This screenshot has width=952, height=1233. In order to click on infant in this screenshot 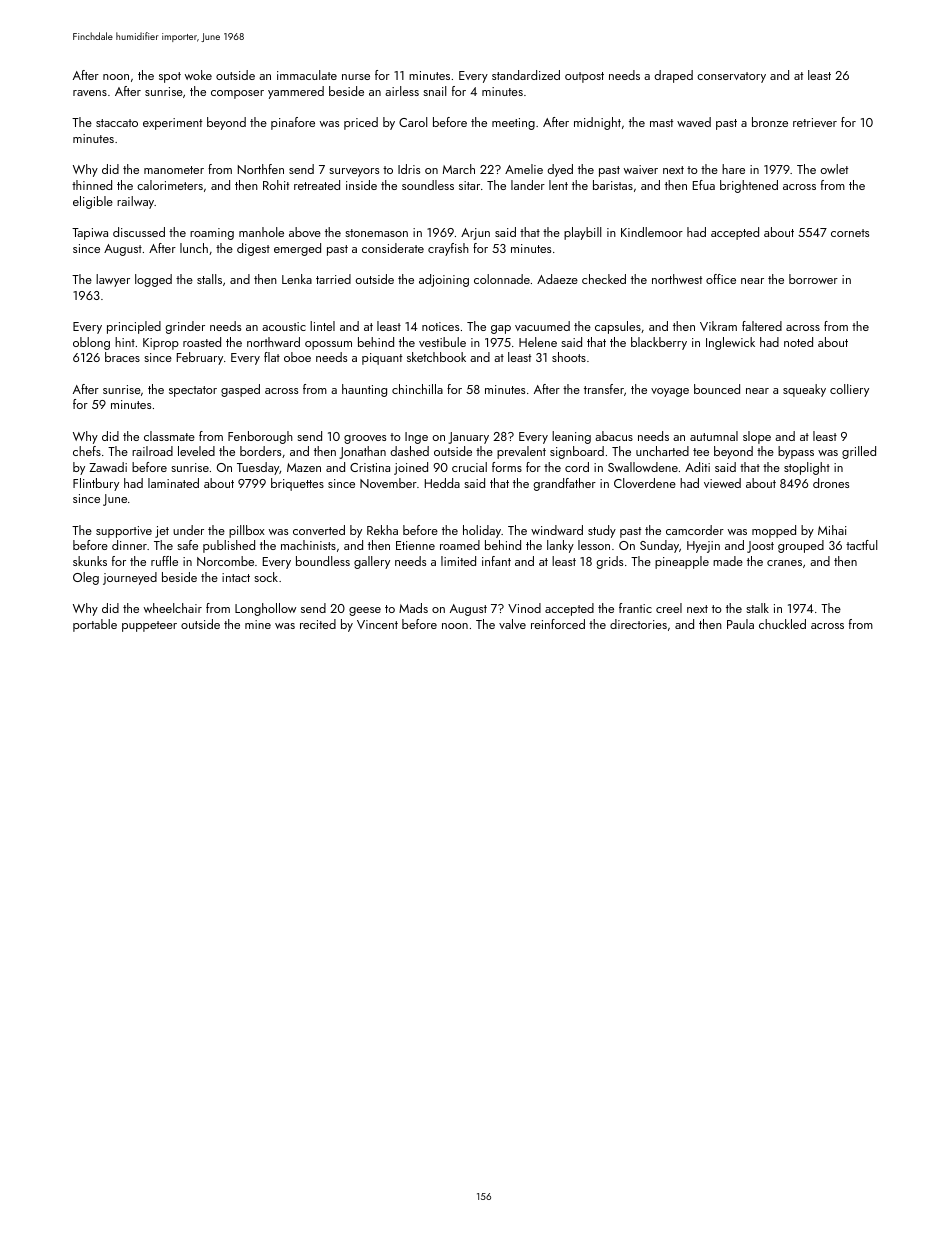, I will do `click(496, 561)`.
